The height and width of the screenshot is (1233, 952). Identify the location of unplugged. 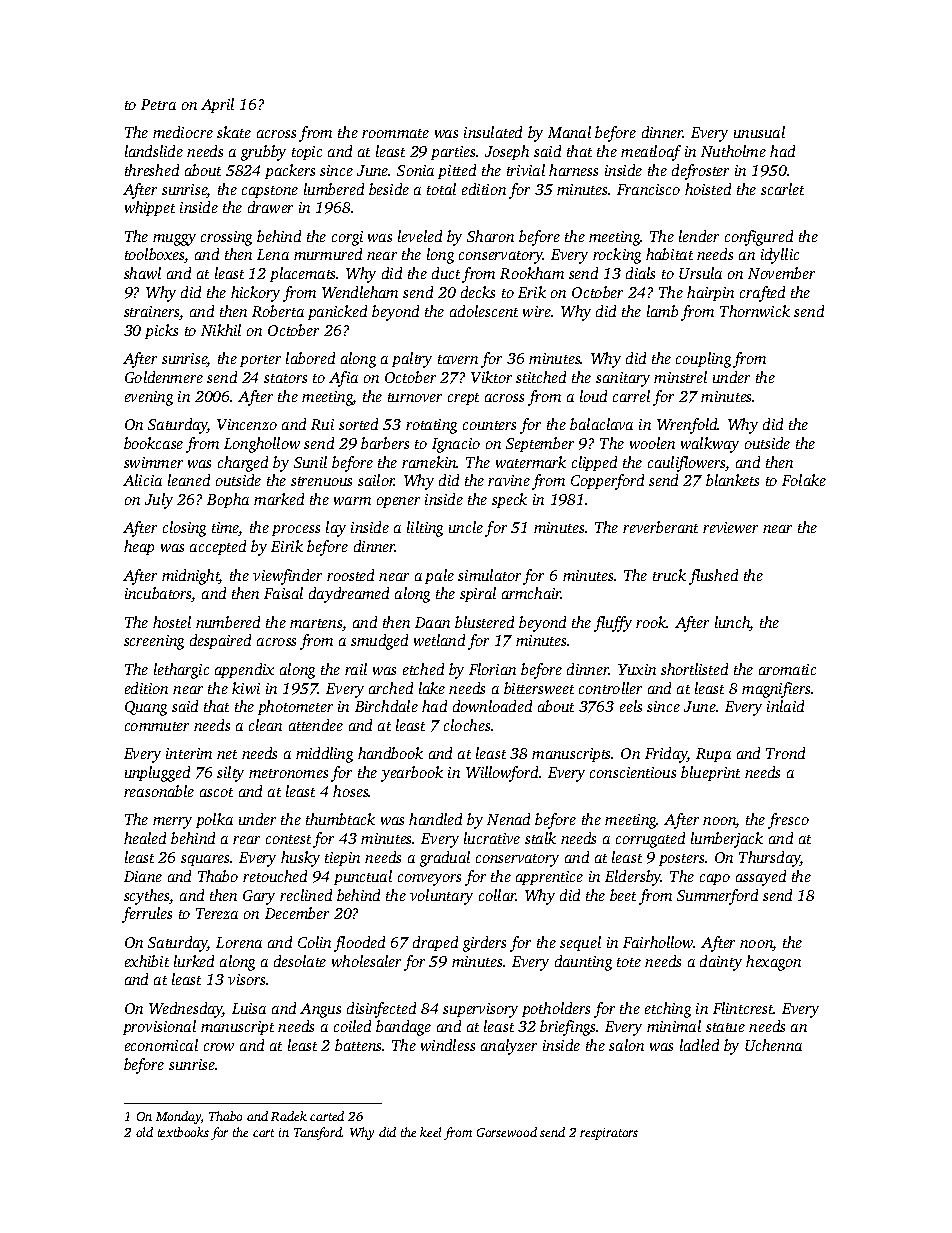
(157, 774).
